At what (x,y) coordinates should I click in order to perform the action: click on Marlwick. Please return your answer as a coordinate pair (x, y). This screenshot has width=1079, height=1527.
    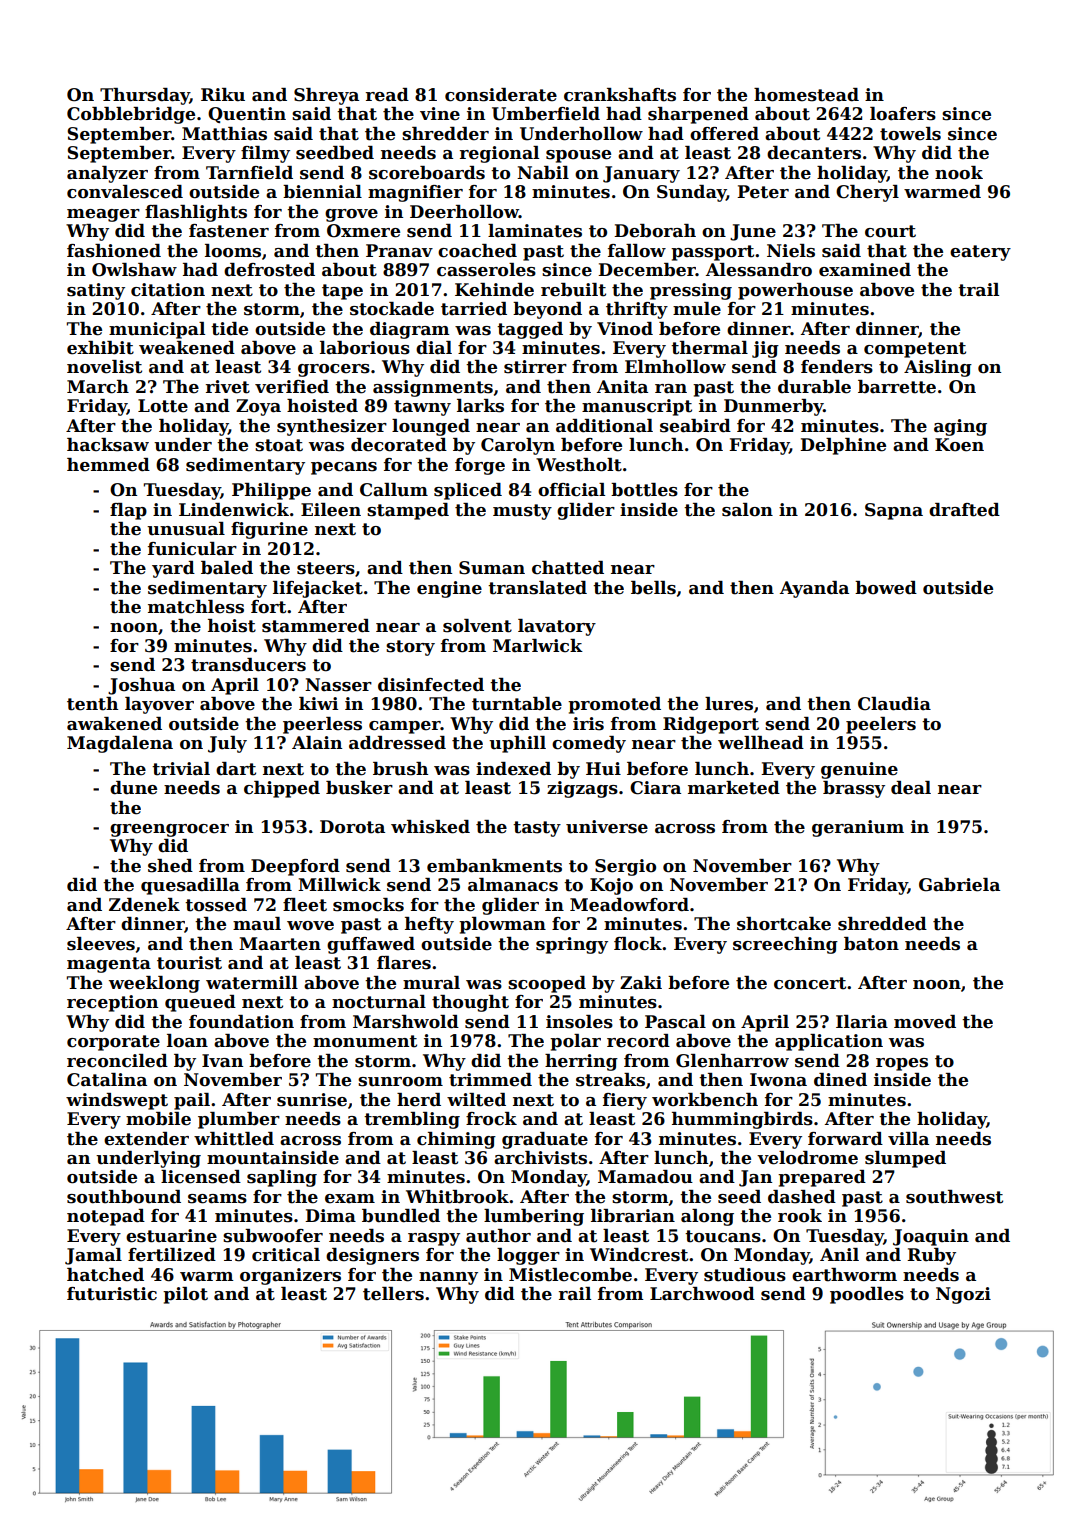
    Looking at the image, I should click on (538, 646).
